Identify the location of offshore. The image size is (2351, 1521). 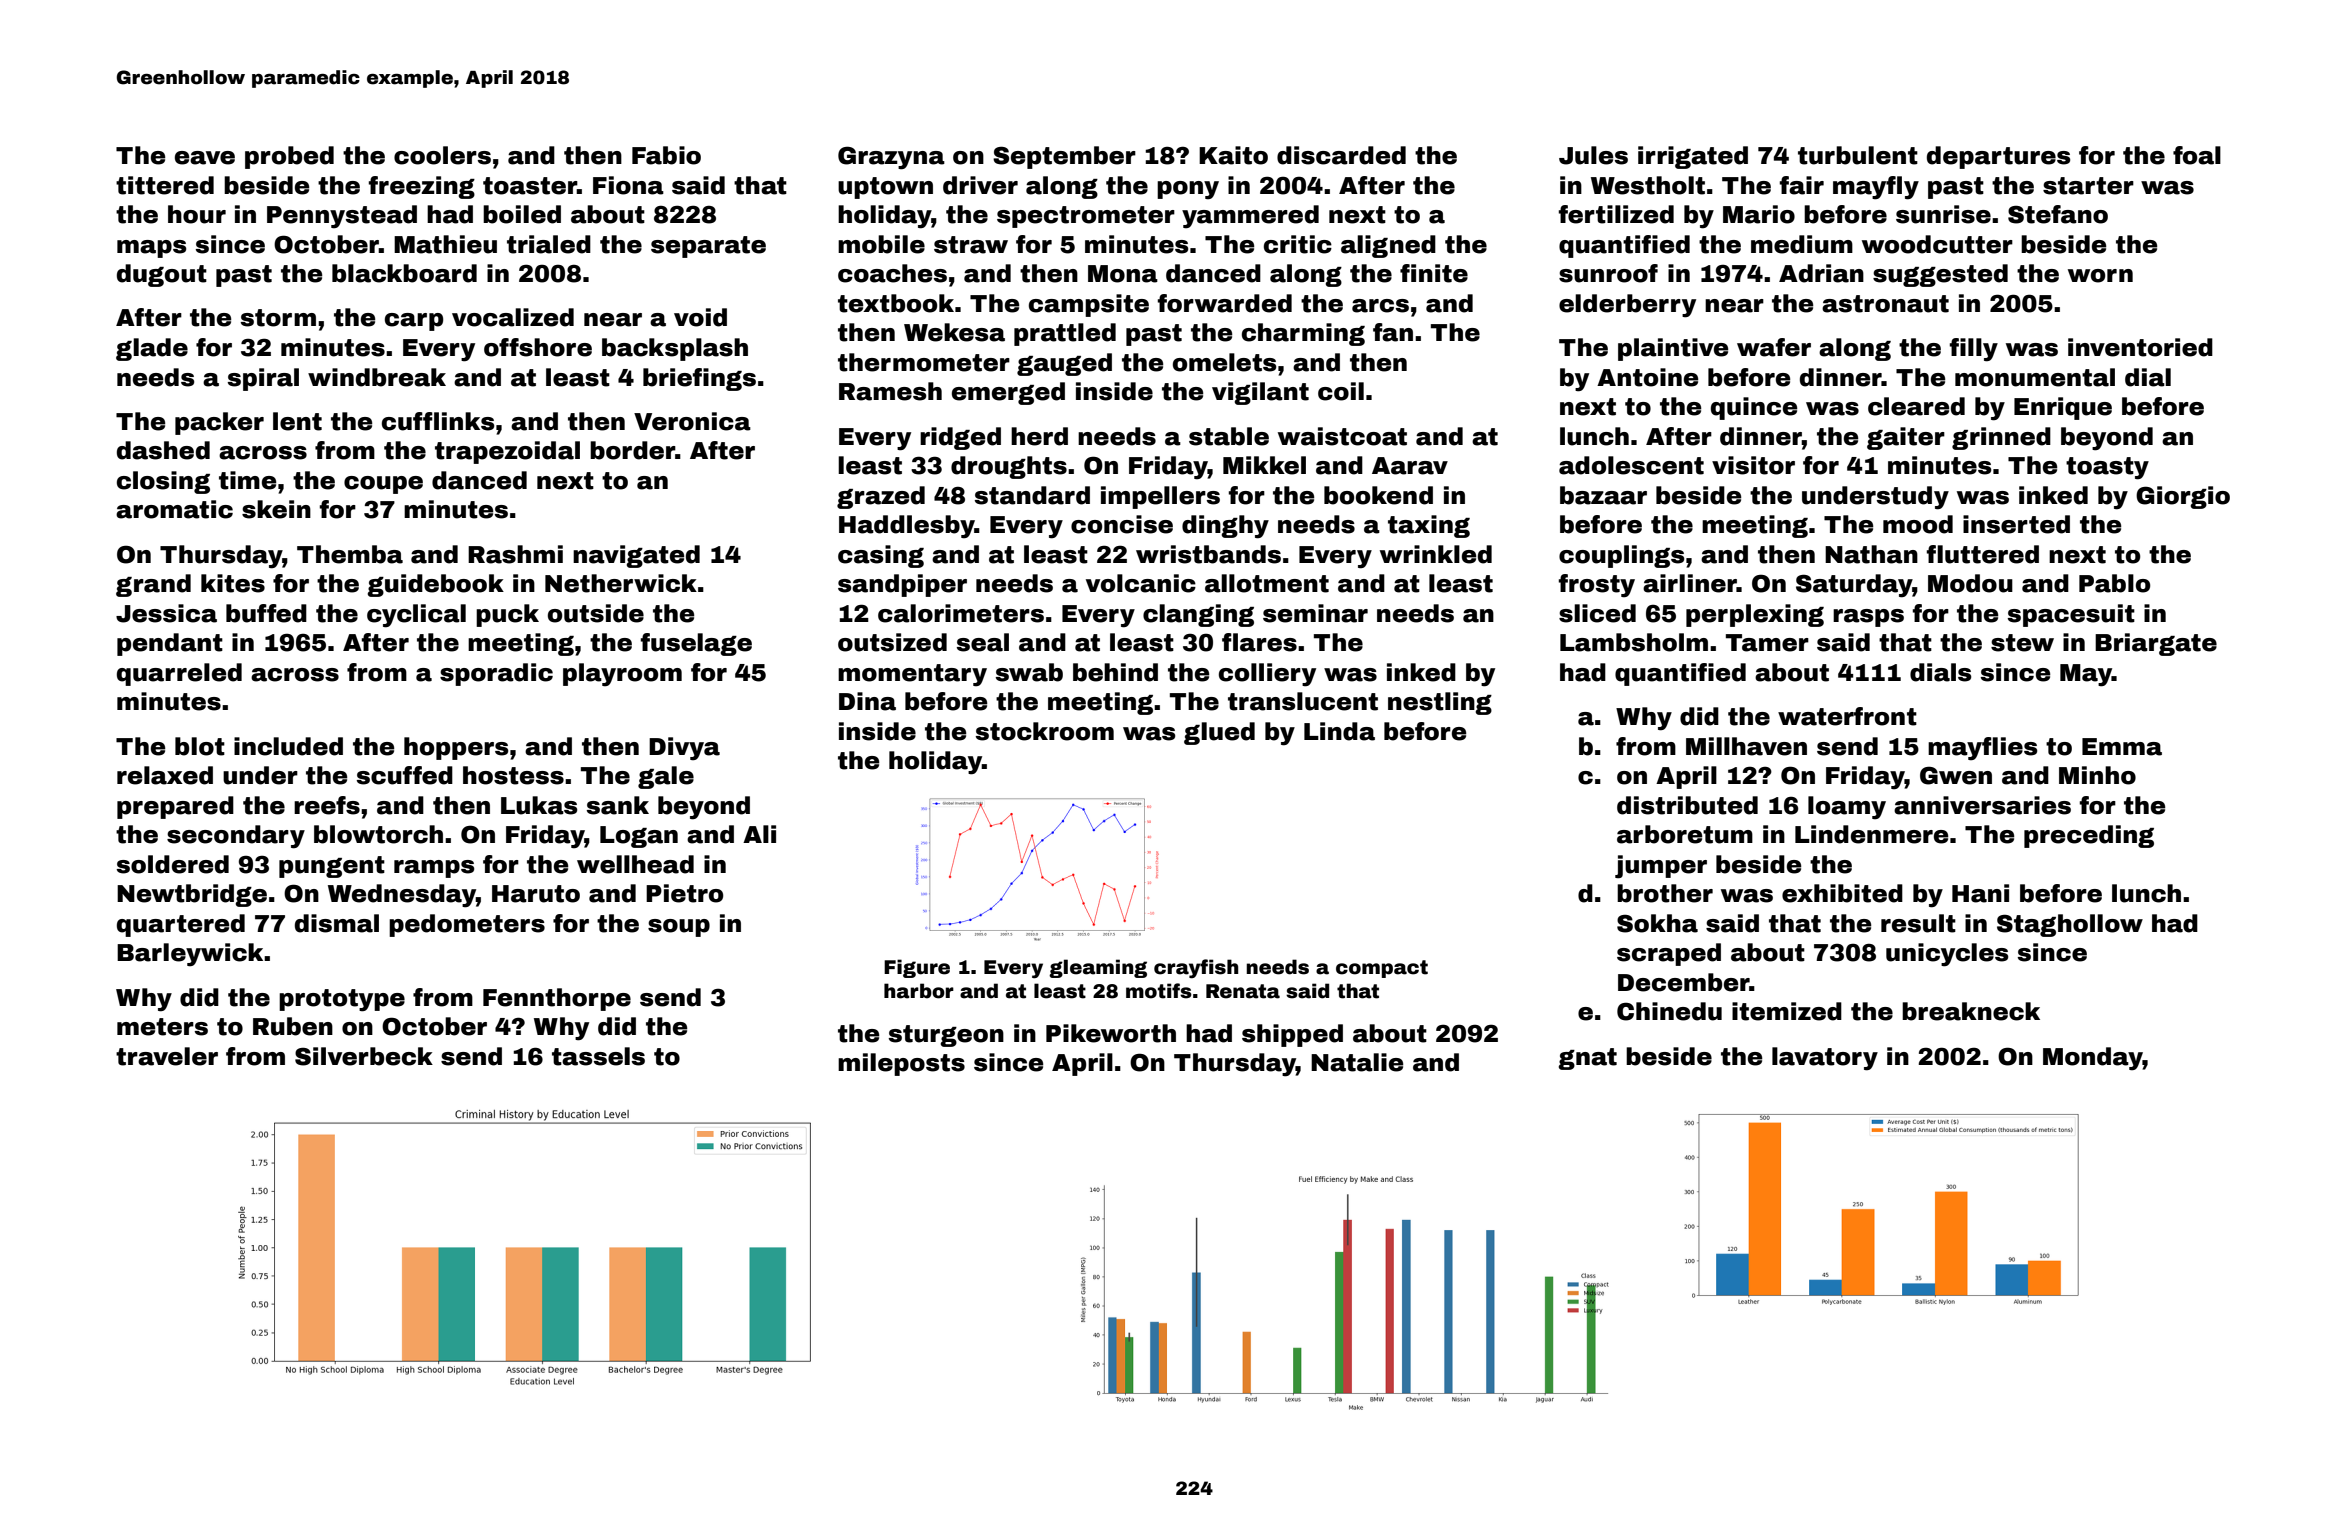
(538, 347).
